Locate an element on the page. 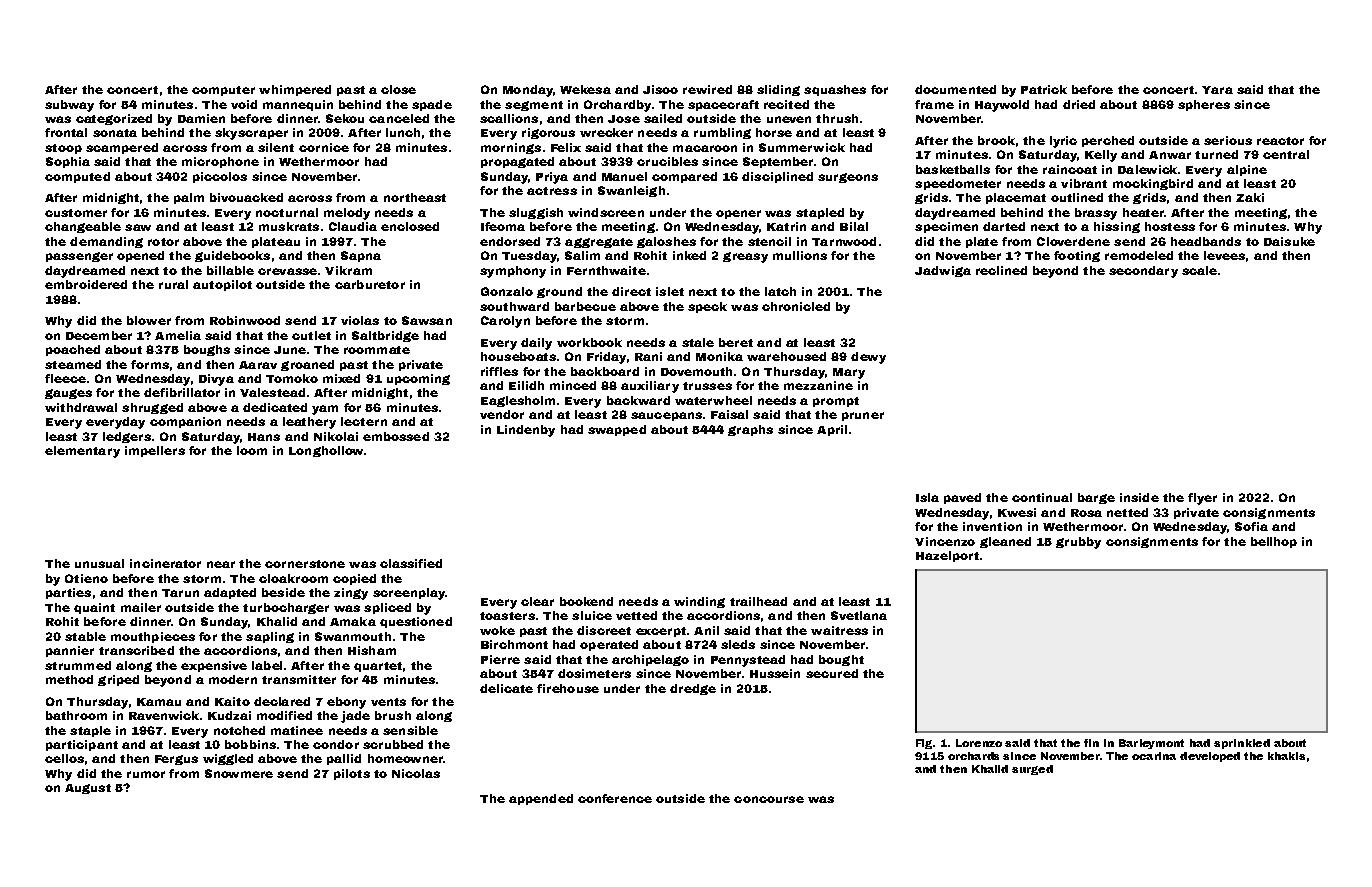  dried is located at coordinates (1079, 104).
